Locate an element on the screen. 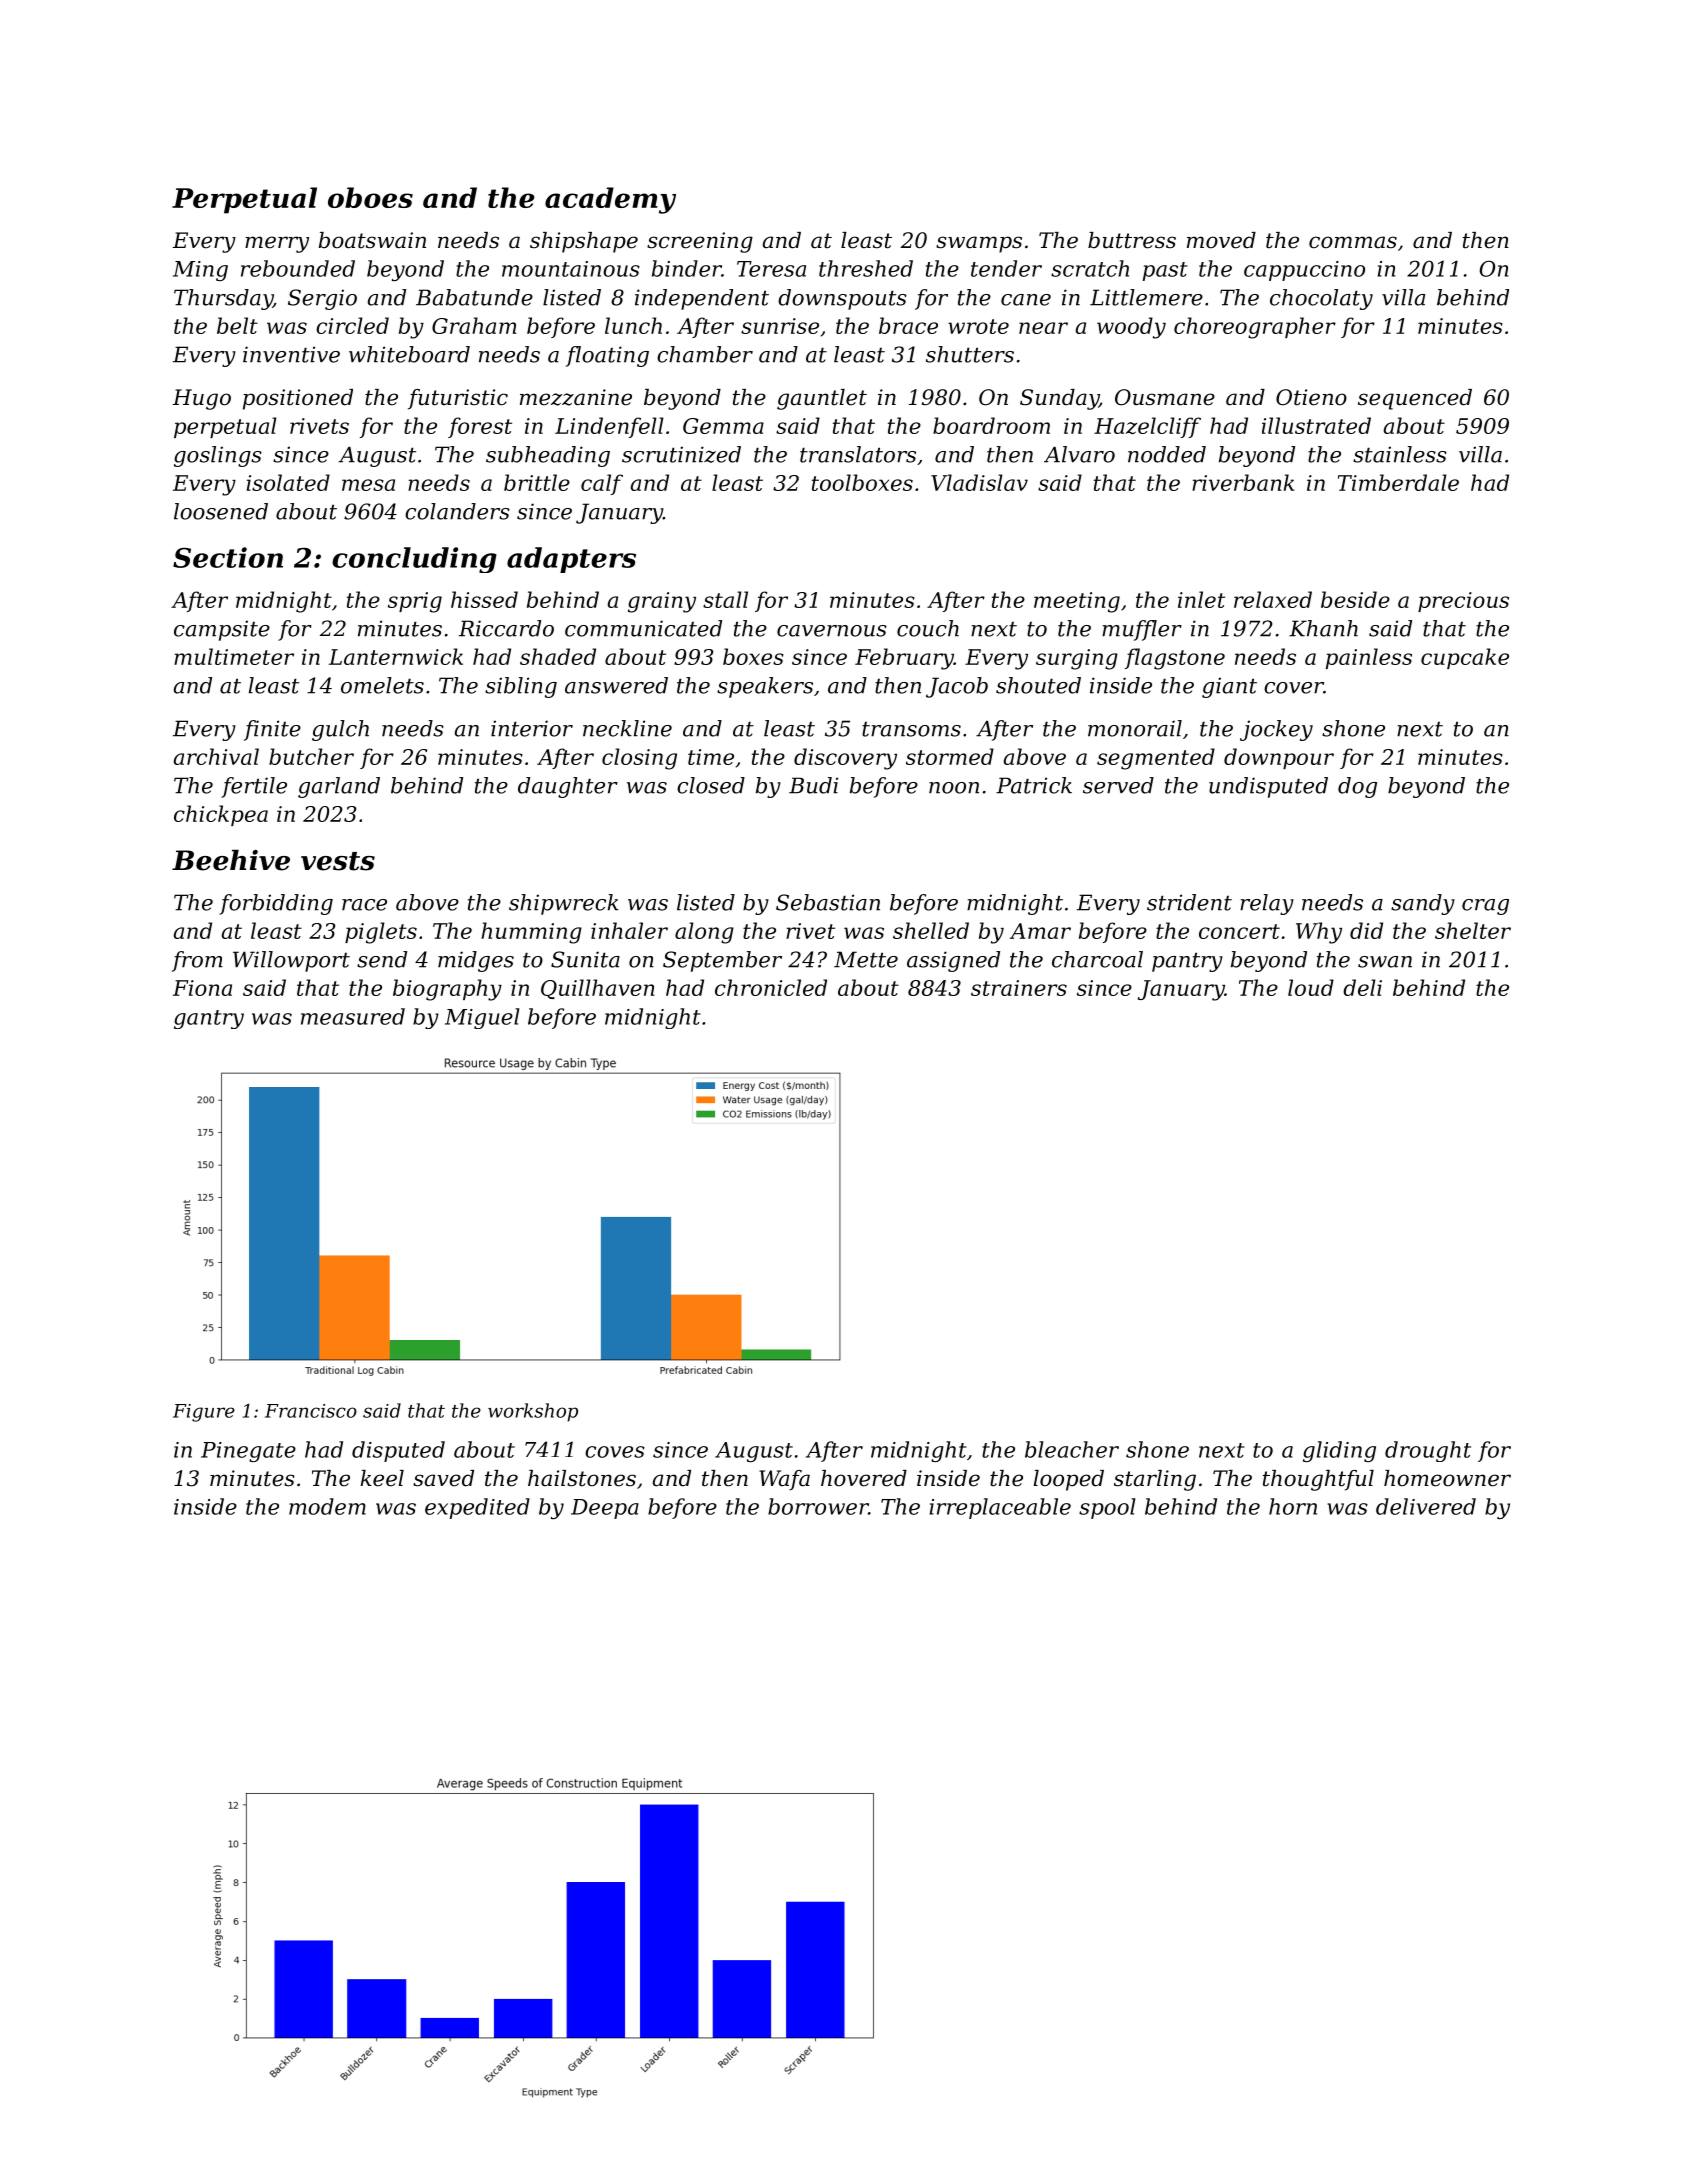  gauntlet is located at coordinates (822, 399).
